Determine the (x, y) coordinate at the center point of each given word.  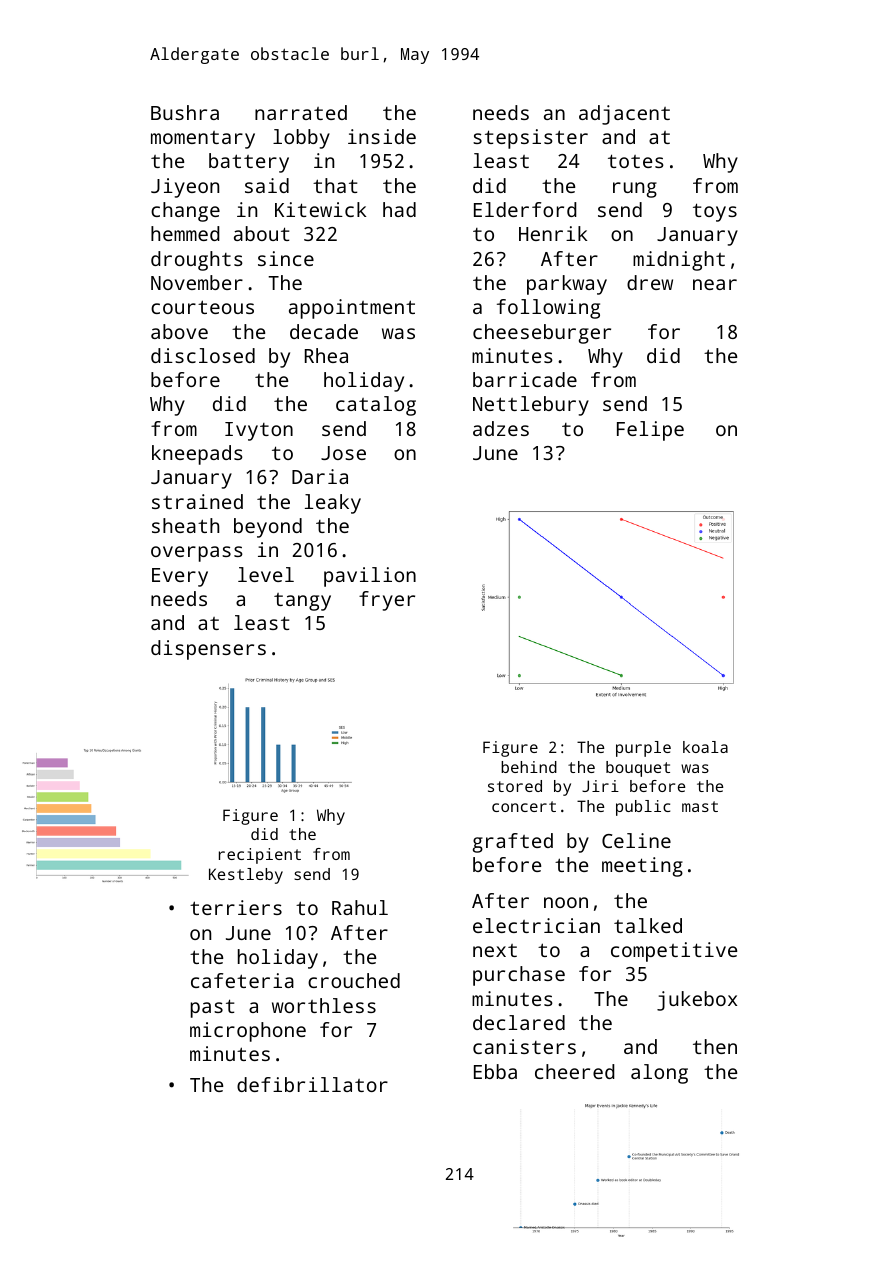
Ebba (495, 1071)
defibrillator (312, 1084)
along (659, 1074)
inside (382, 136)
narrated (301, 112)
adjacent (624, 115)
